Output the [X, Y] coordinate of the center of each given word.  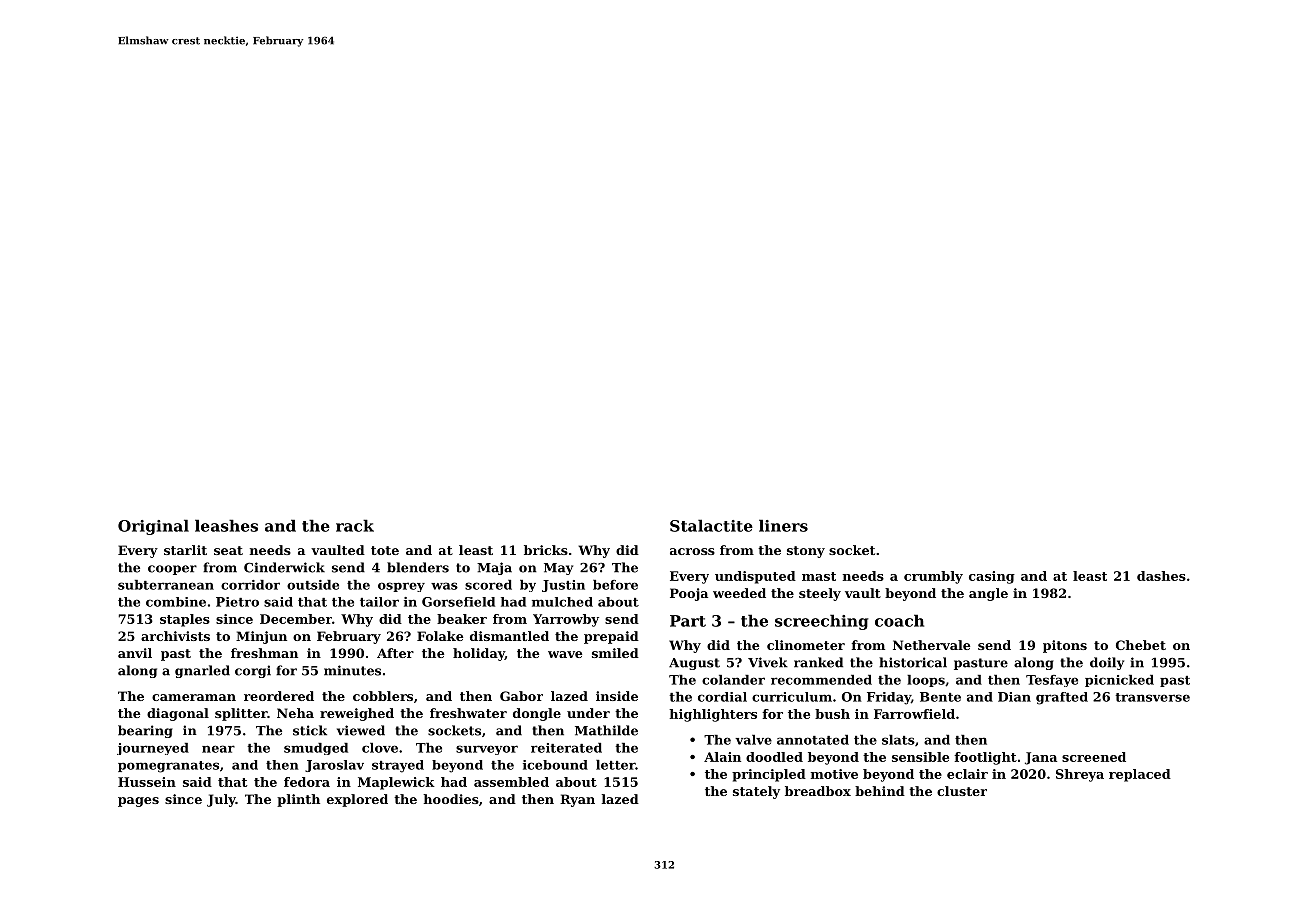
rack [355, 525]
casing [992, 577]
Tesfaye [1052, 681]
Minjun [261, 637]
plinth [298, 800]
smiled [615, 653]
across [692, 551]
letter [615, 765]
